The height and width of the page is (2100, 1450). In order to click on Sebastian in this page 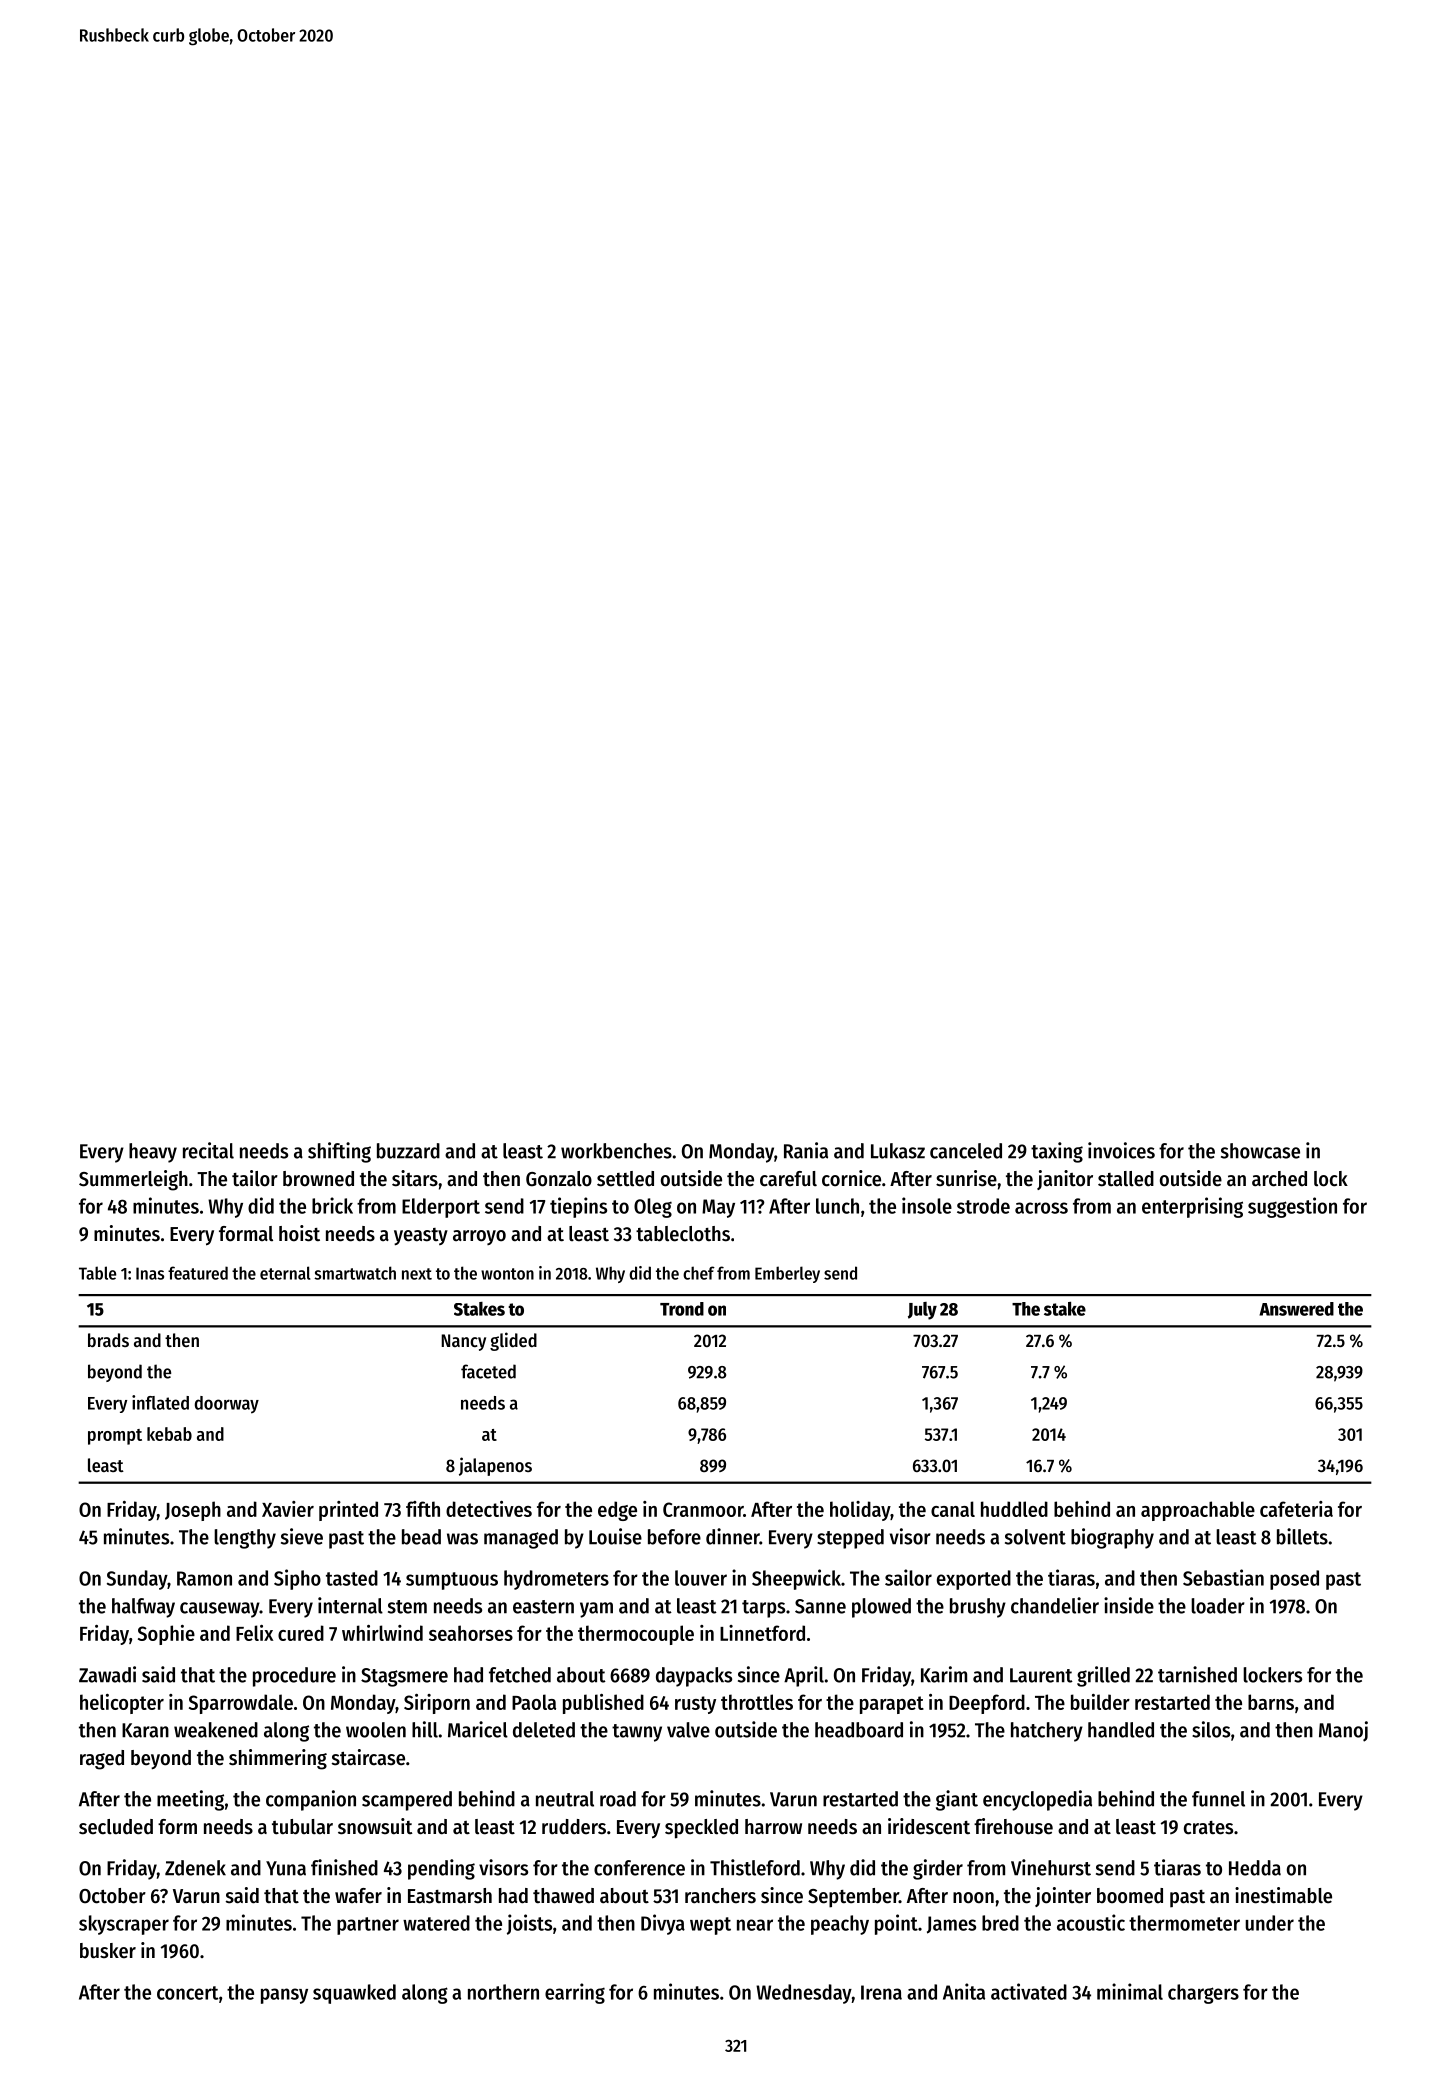, I will do `click(1223, 1577)`.
